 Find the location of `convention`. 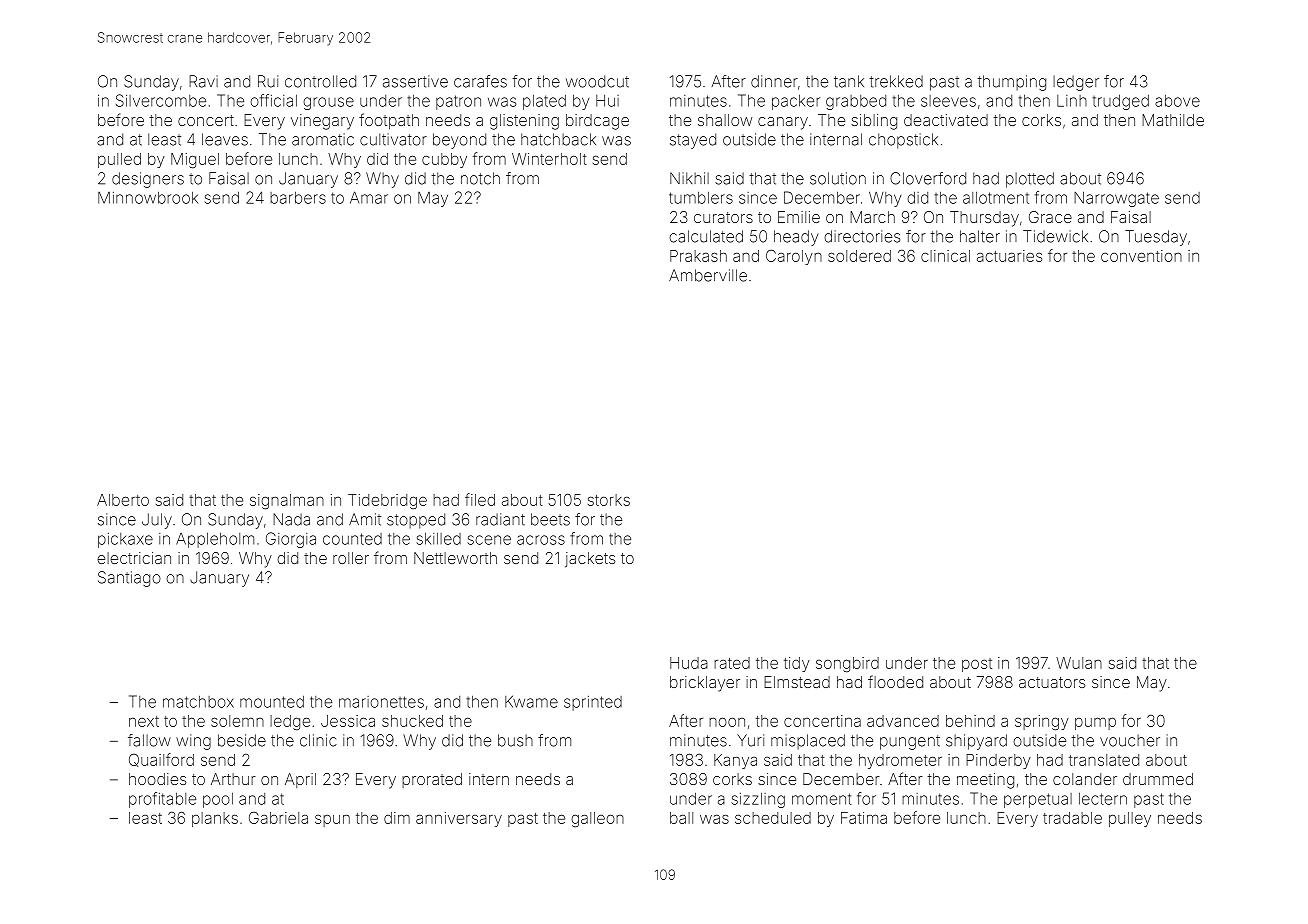

convention is located at coordinates (1141, 256).
